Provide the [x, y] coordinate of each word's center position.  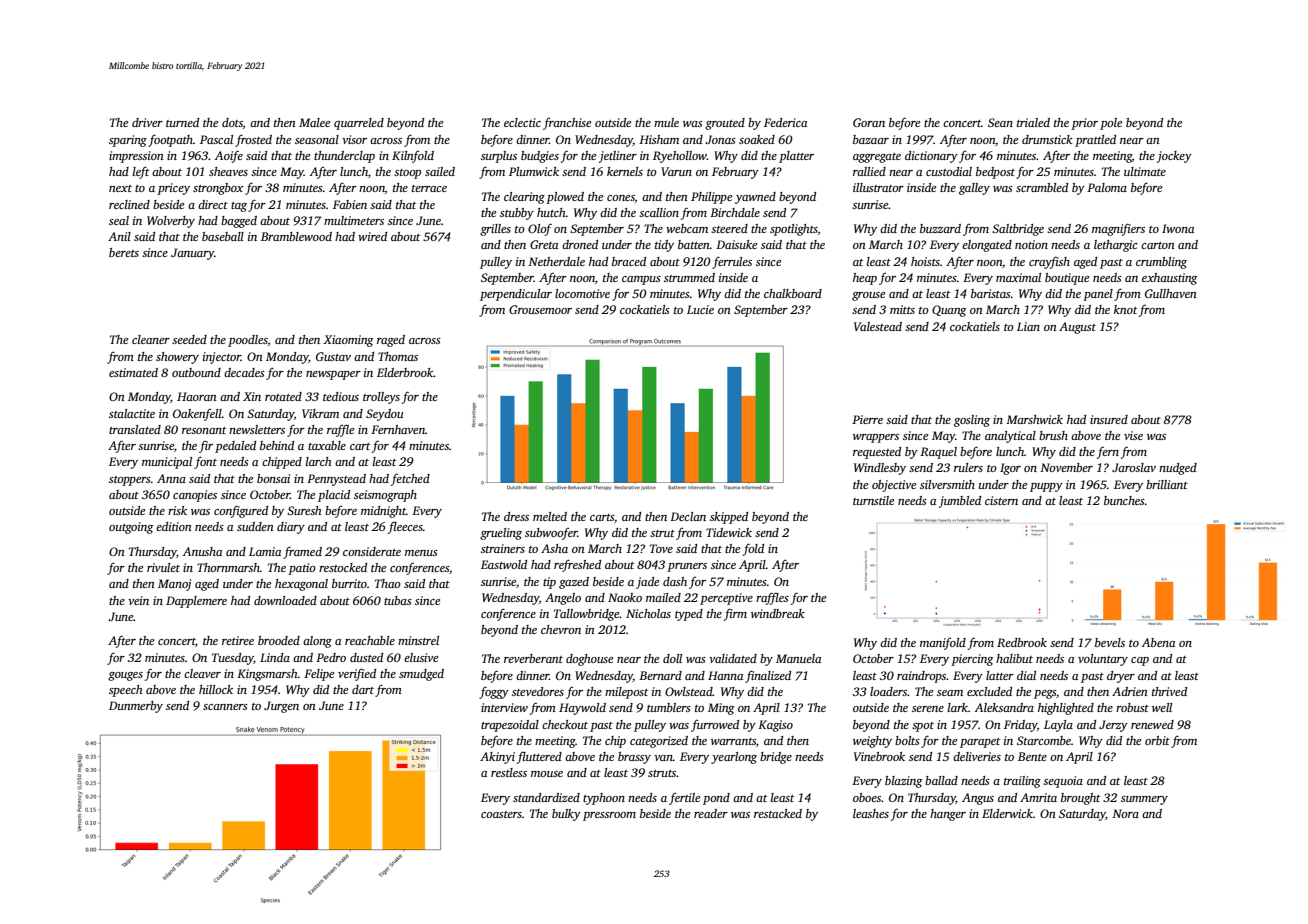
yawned [755, 198]
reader [711, 813]
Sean [1000, 122]
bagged [239, 222]
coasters [501, 814]
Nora [1125, 813]
